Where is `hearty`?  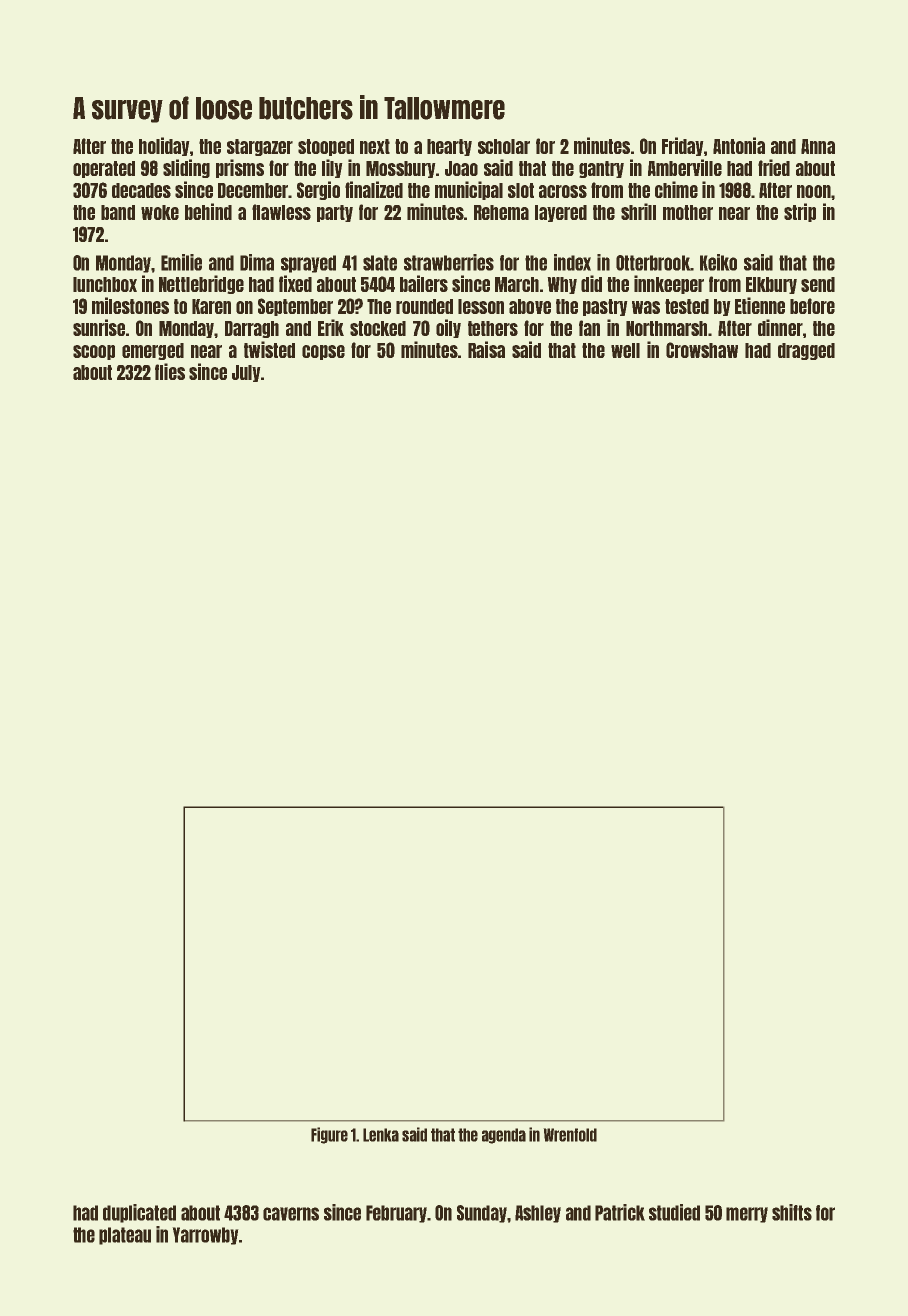 hearty is located at coordinates (449, 147).
